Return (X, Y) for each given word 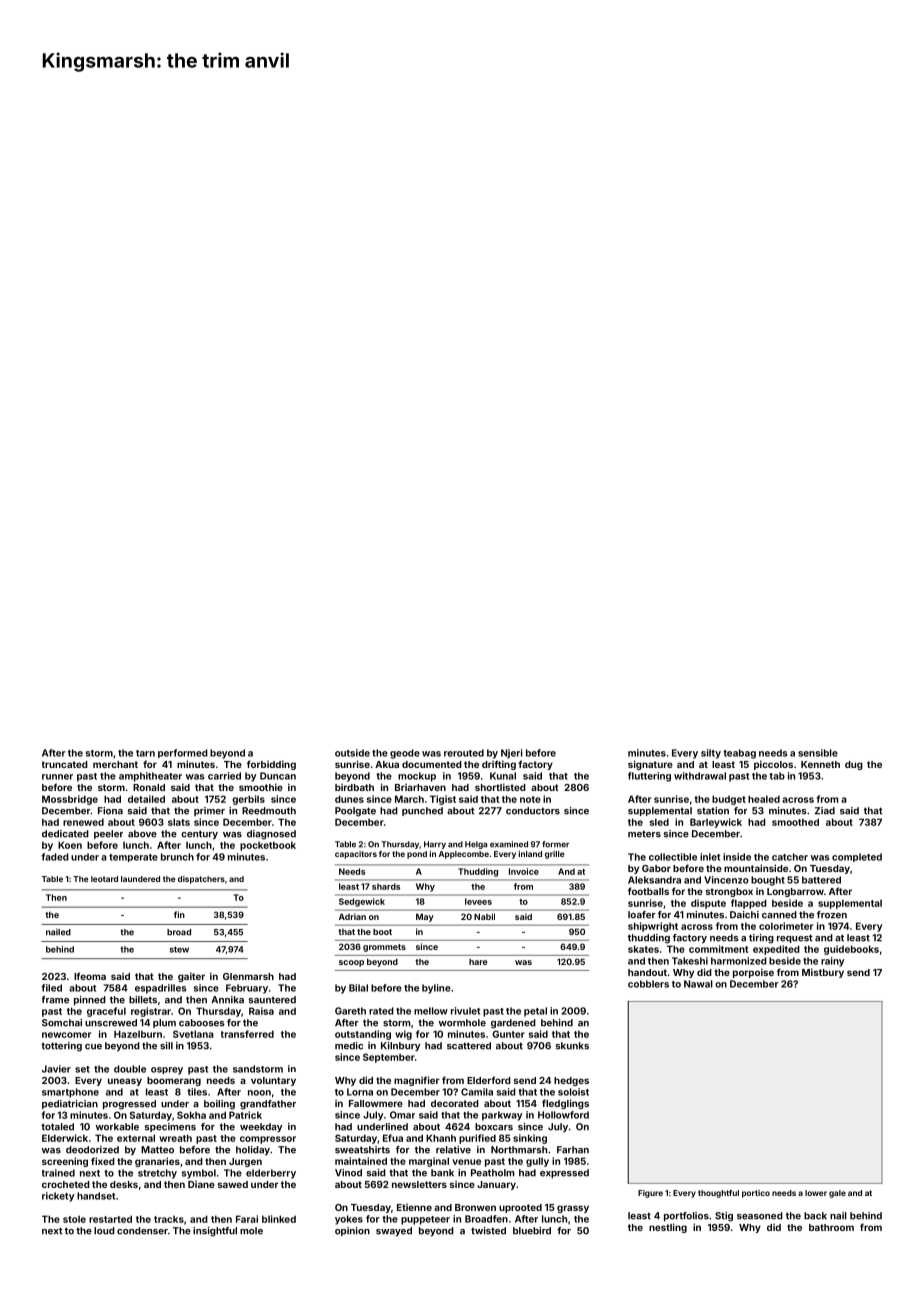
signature (650, 765)
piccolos (773, 765)
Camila (477, 1092)
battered (821, 880)
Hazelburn (138, 1034)
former (555, 844)
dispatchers (201, 880)
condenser (142, 1231)
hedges (571, 1081)
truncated (65, 764)
